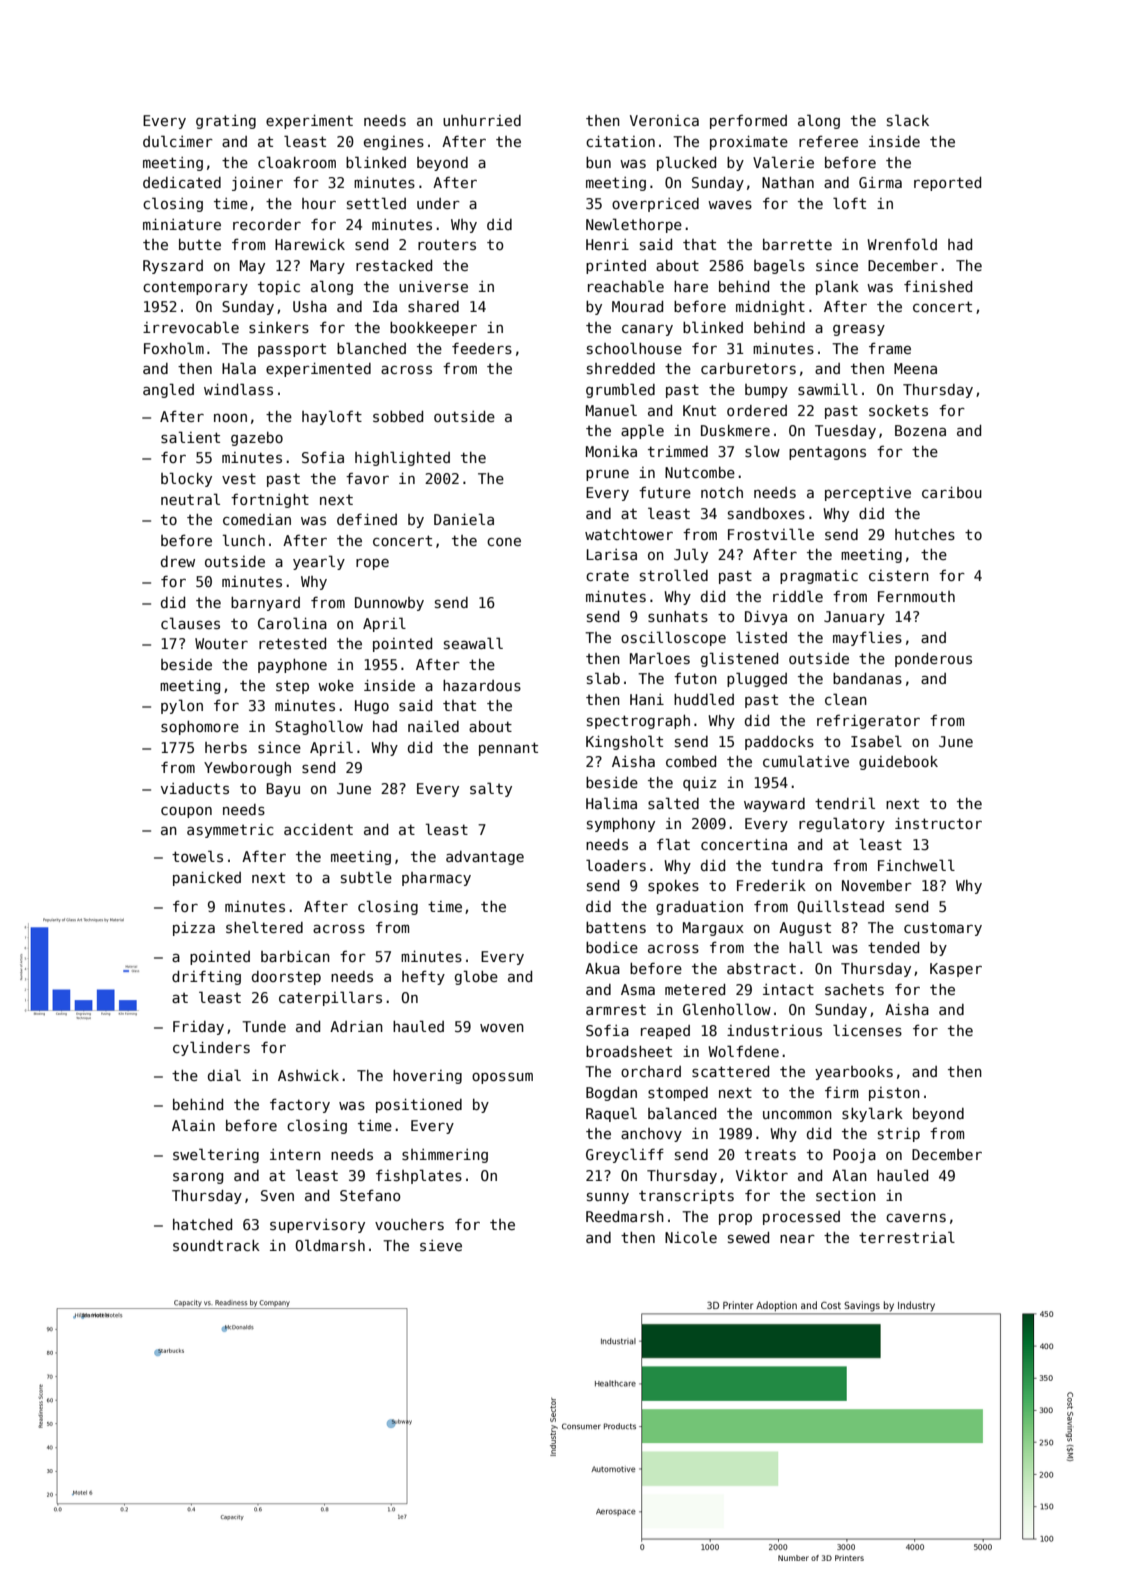 Image resolution: width=1126 pixels, height=1593 pixels. Describe the element at coordinates (190, 623) in the image. I see `clauses` at that location.
